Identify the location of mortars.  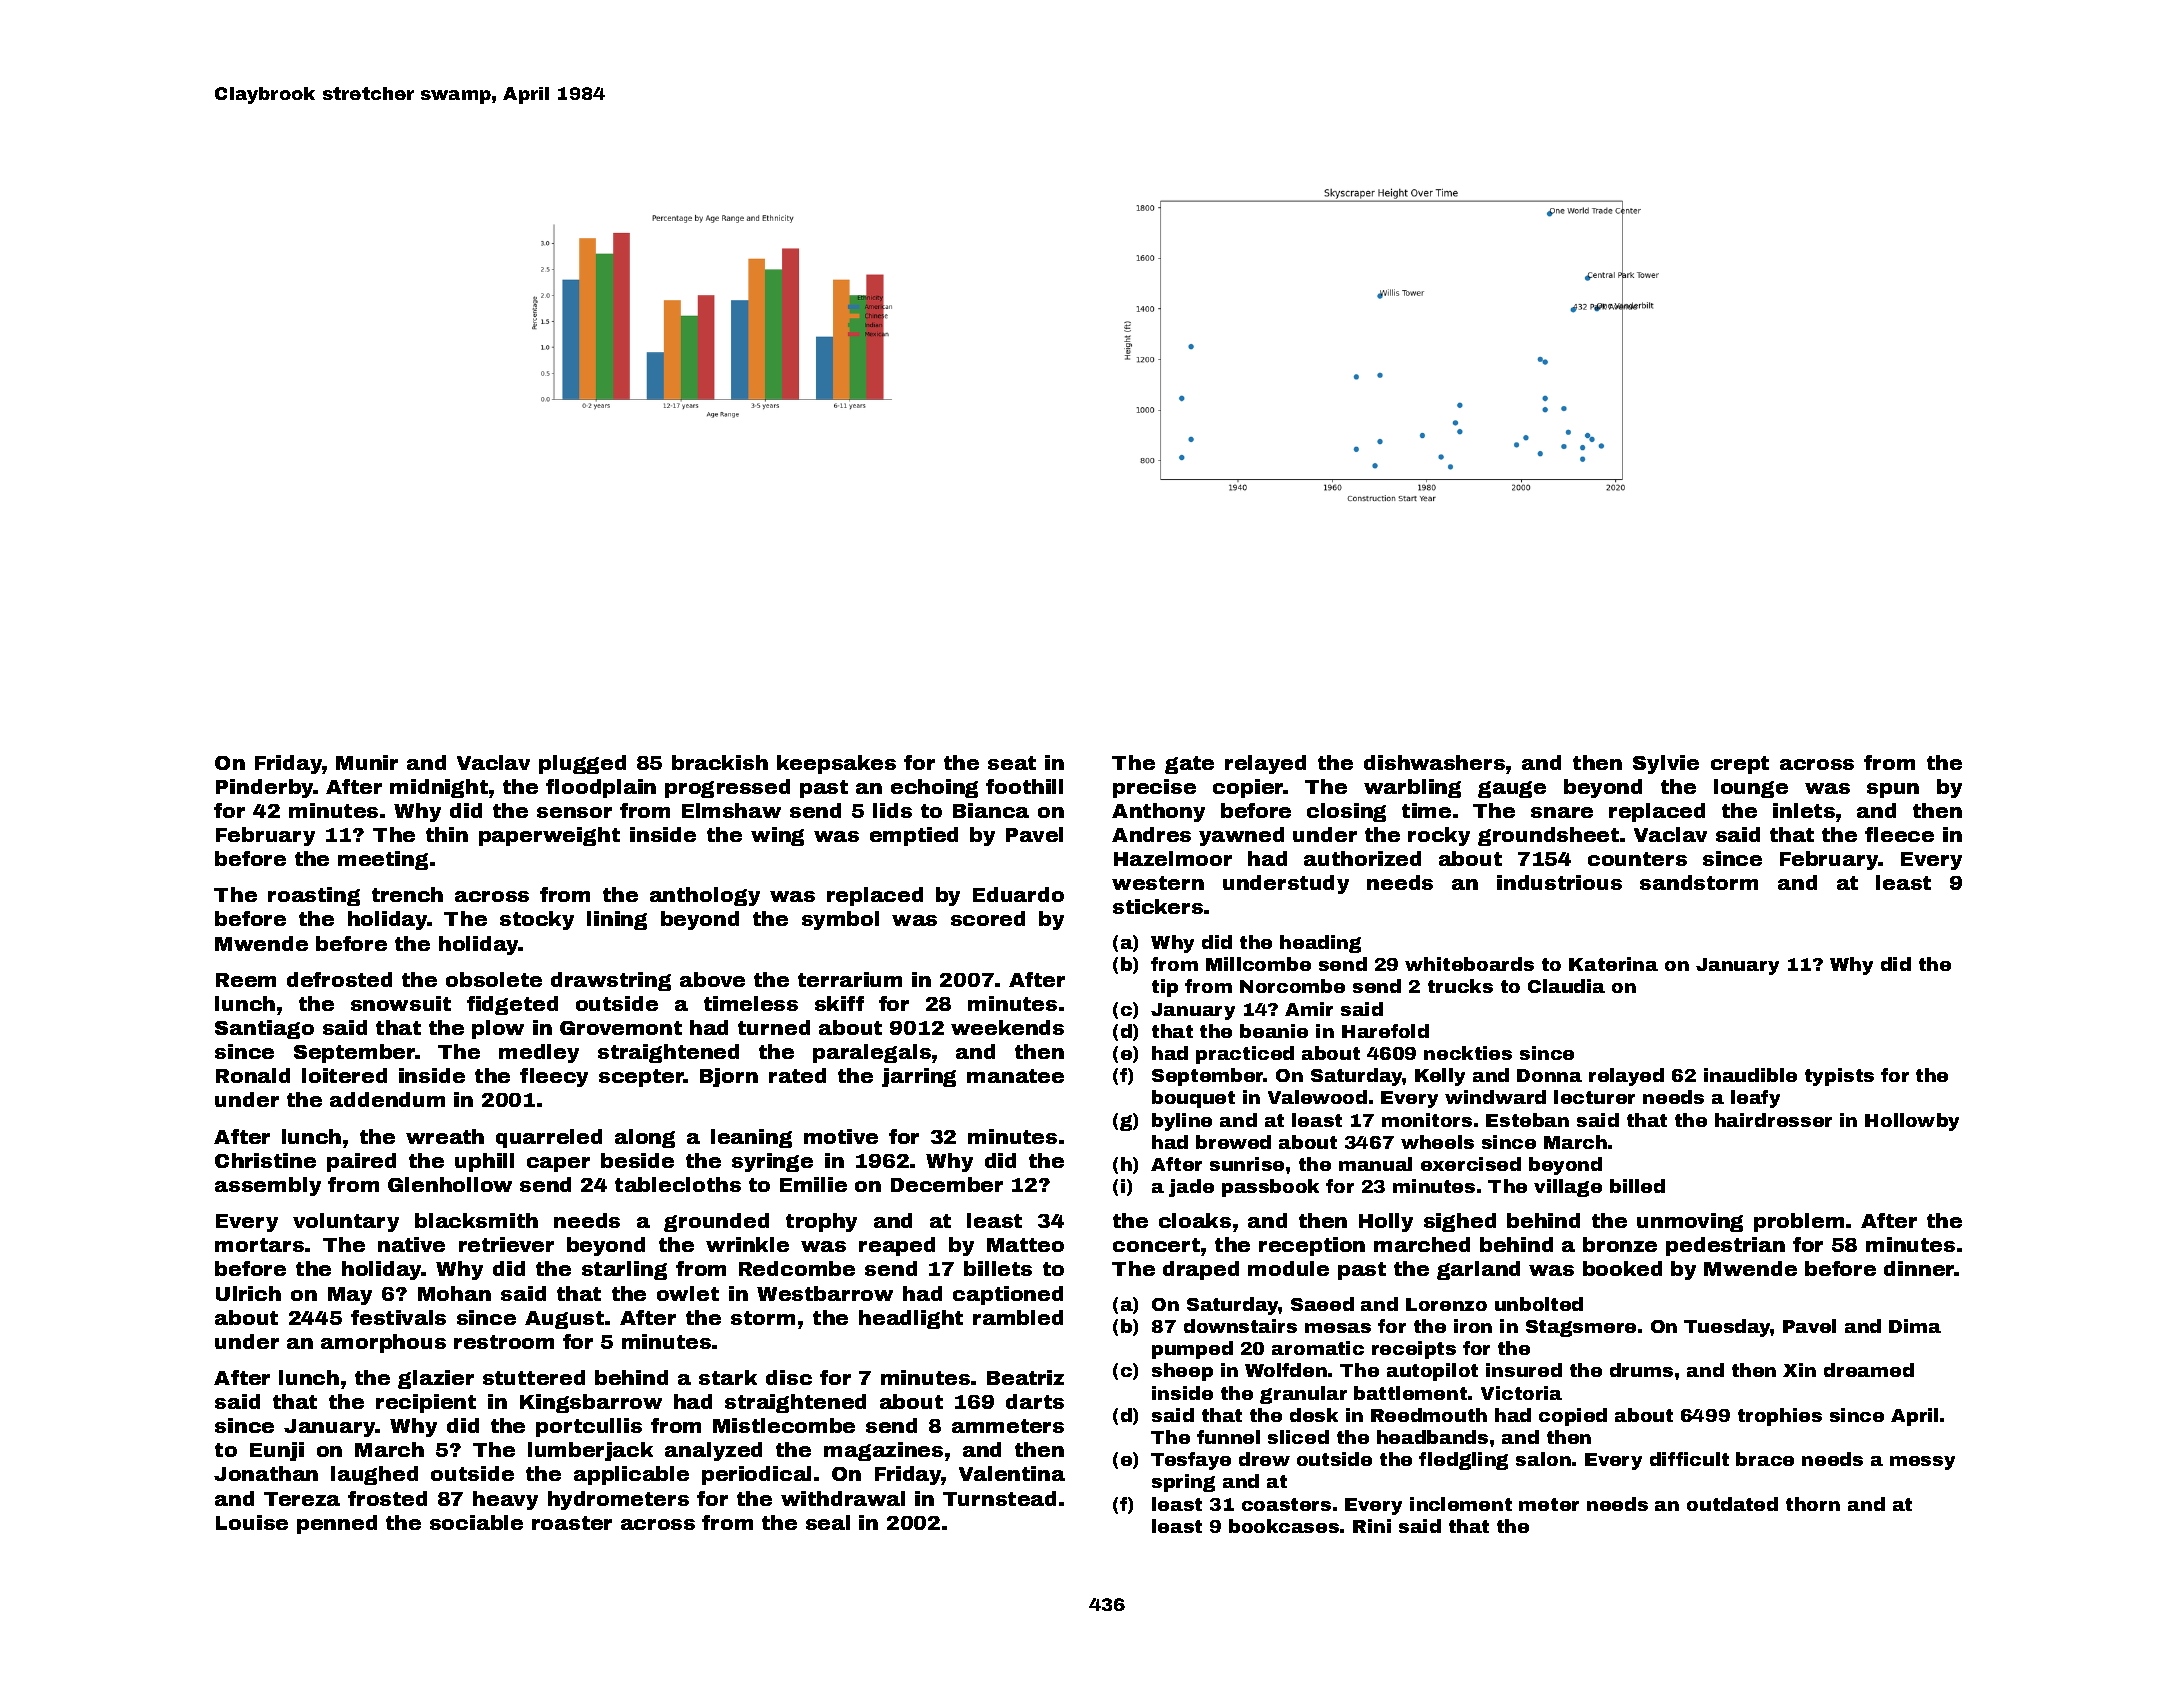
(259, 1245).
